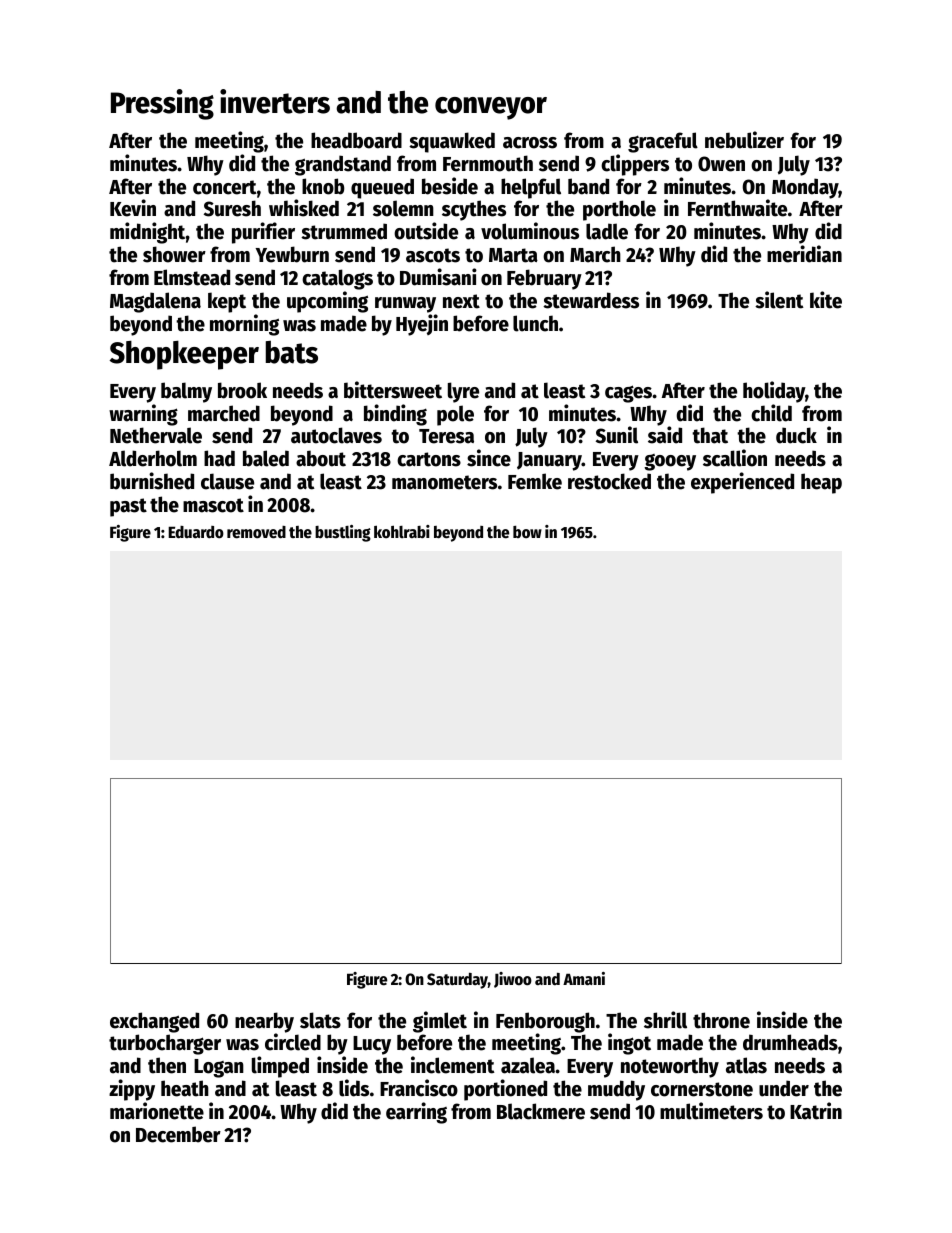 This screenshot has height=1233, width=952. Describe the element at coordinates (527, 532) in the screenshot. I see `bow` at that location.
